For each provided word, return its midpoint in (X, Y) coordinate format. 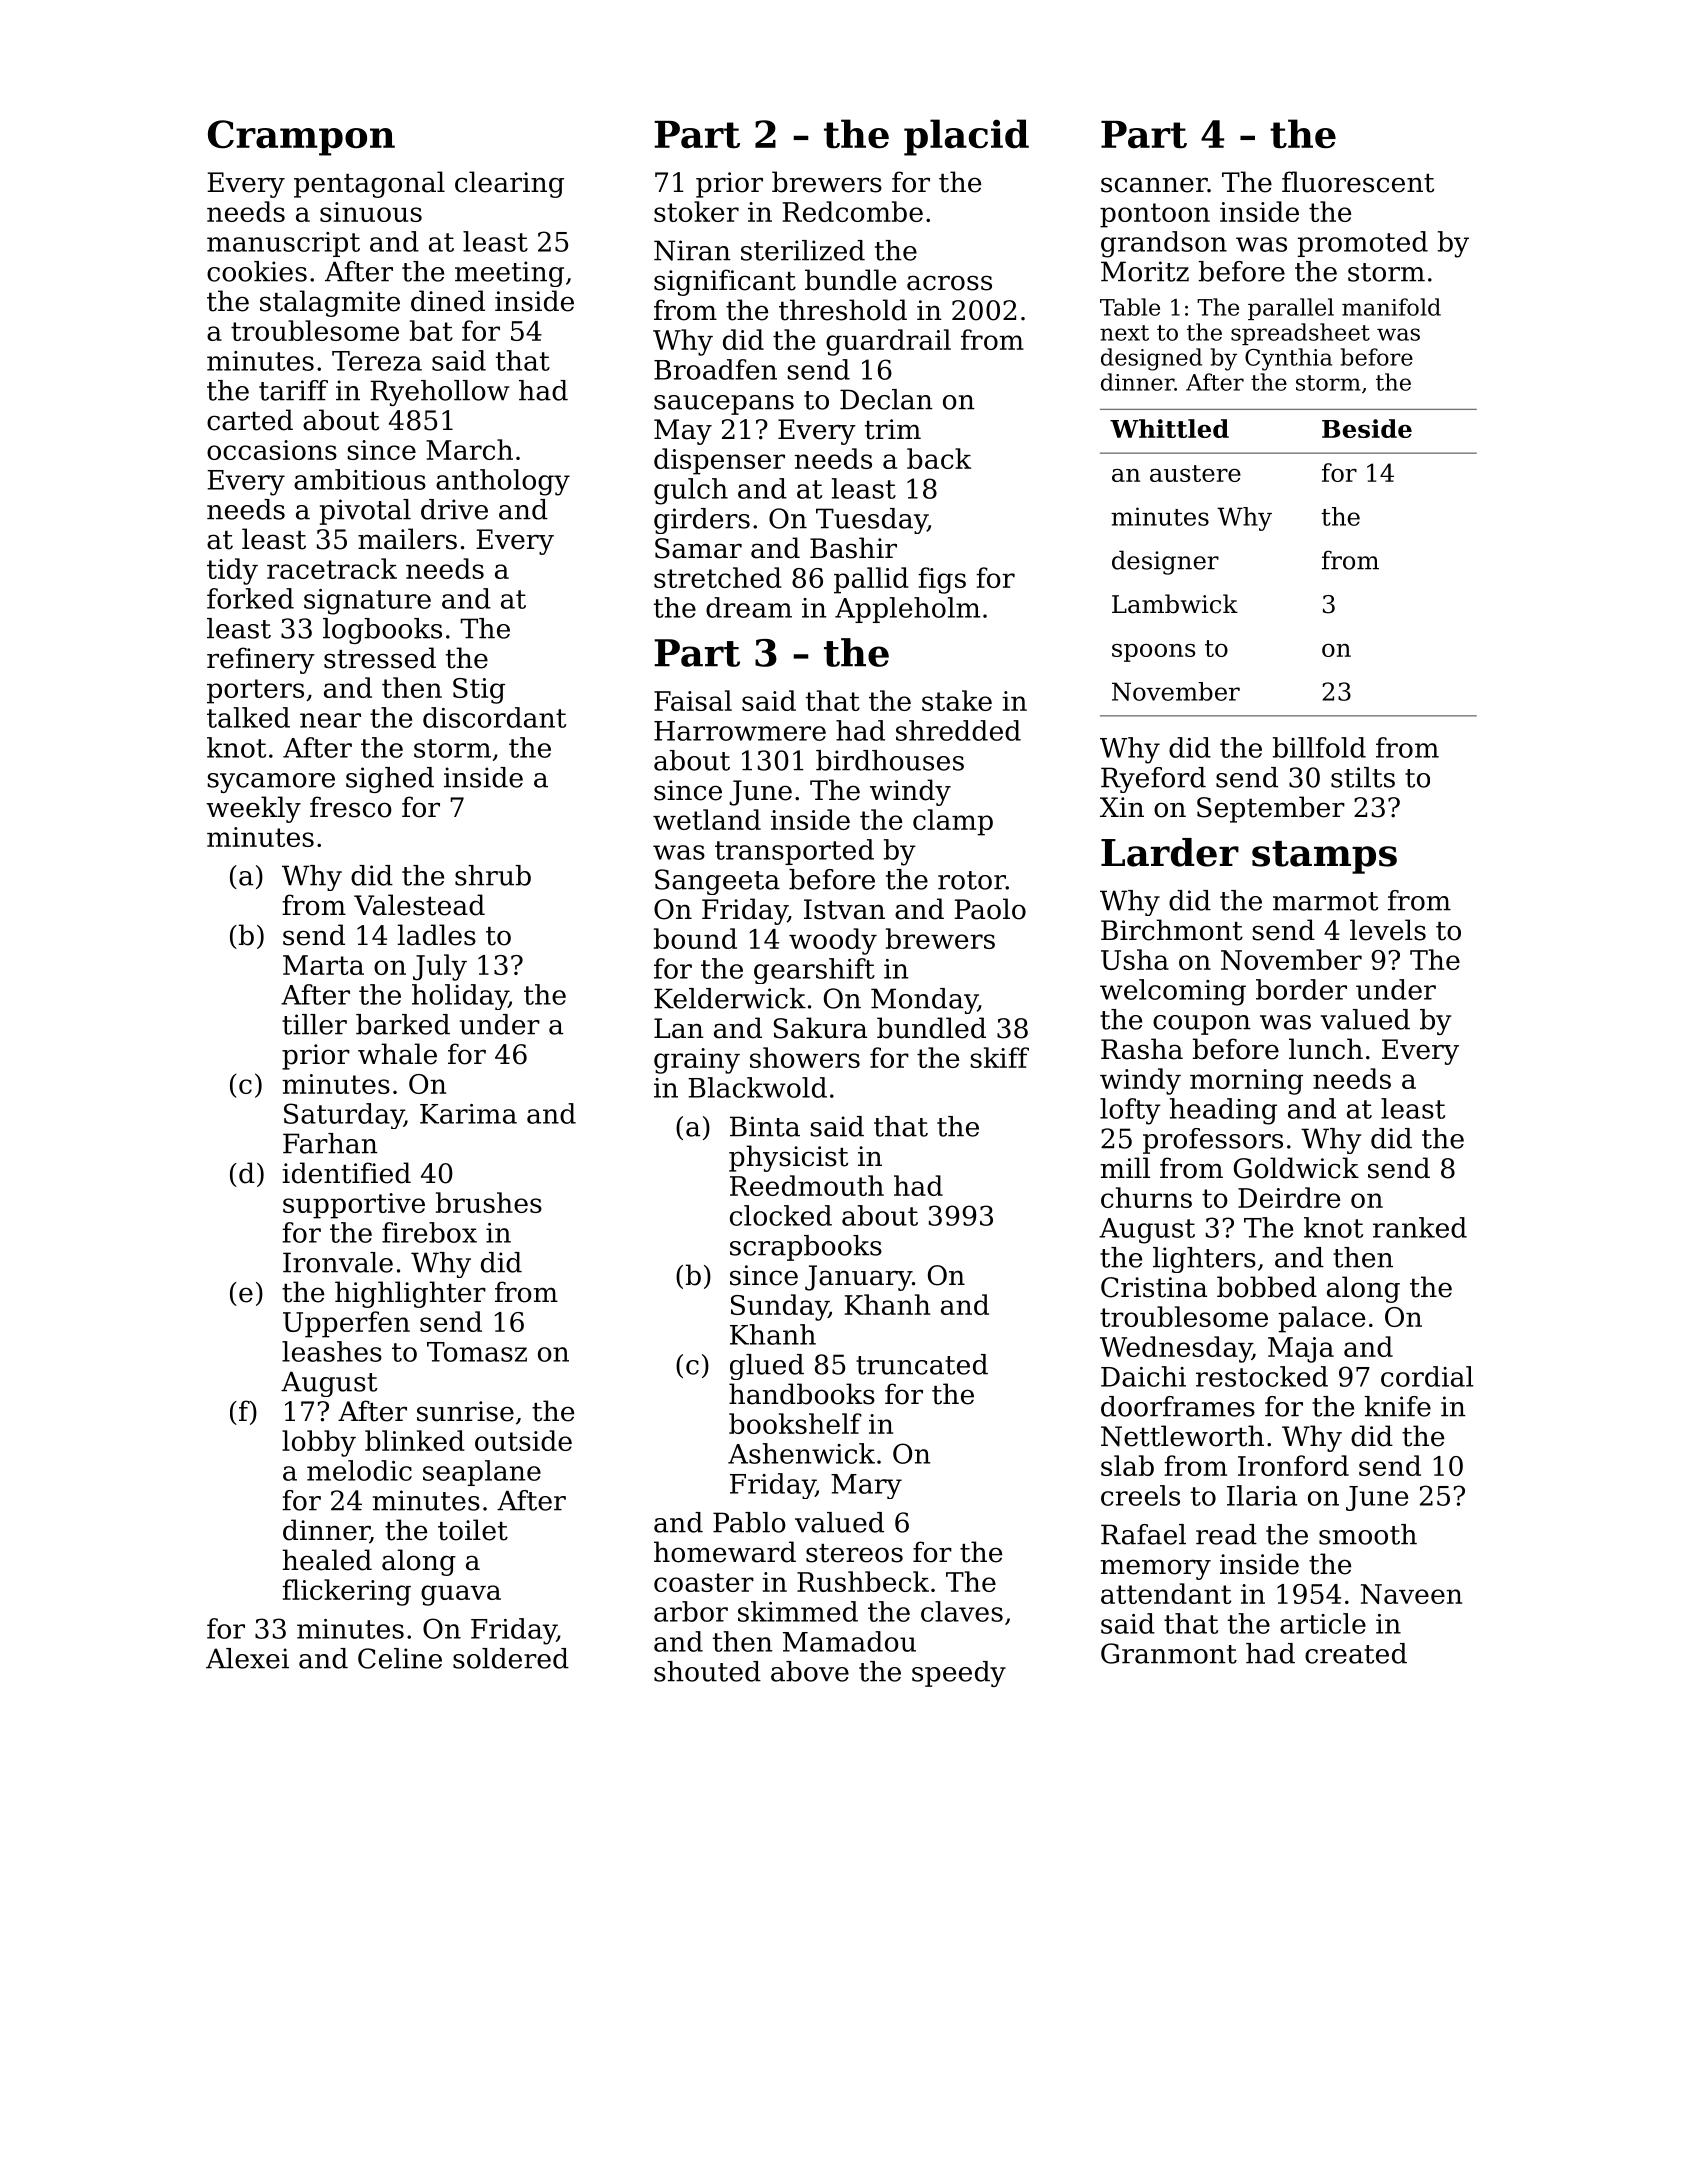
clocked (781, 1215)
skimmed (798, 1611)
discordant (494, 717)
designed (1151, 359)
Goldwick (1296, 1168)
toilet (473, 1530)
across (949, 283)
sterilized (803, 250)
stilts (1363, 777)
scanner (1154, 185)
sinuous (371, 212)
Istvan (844, 909)
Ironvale (338, 1262)
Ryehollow (440, 393)
